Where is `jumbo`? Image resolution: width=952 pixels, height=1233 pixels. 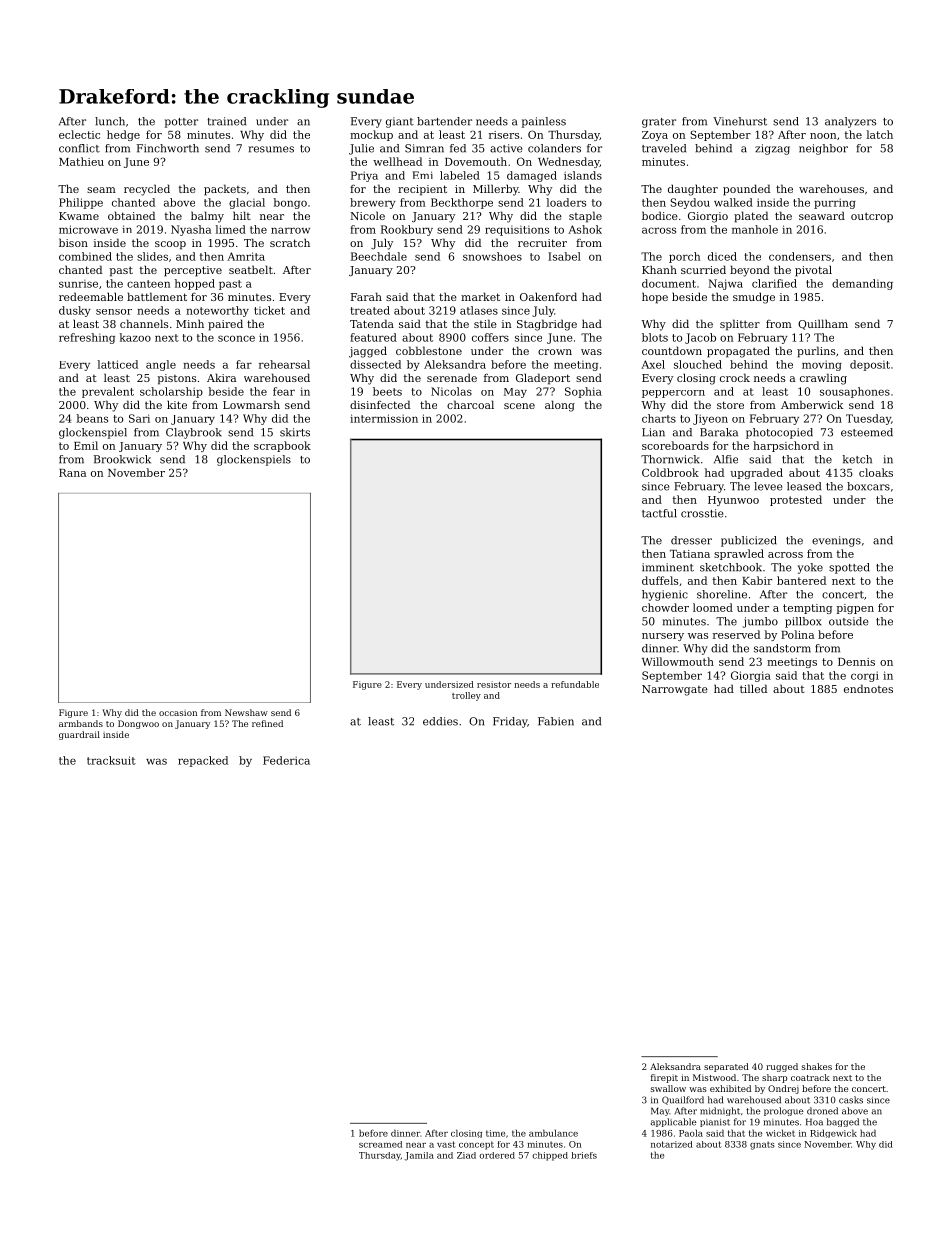 jumbo is located at coordinates (760, 622).
